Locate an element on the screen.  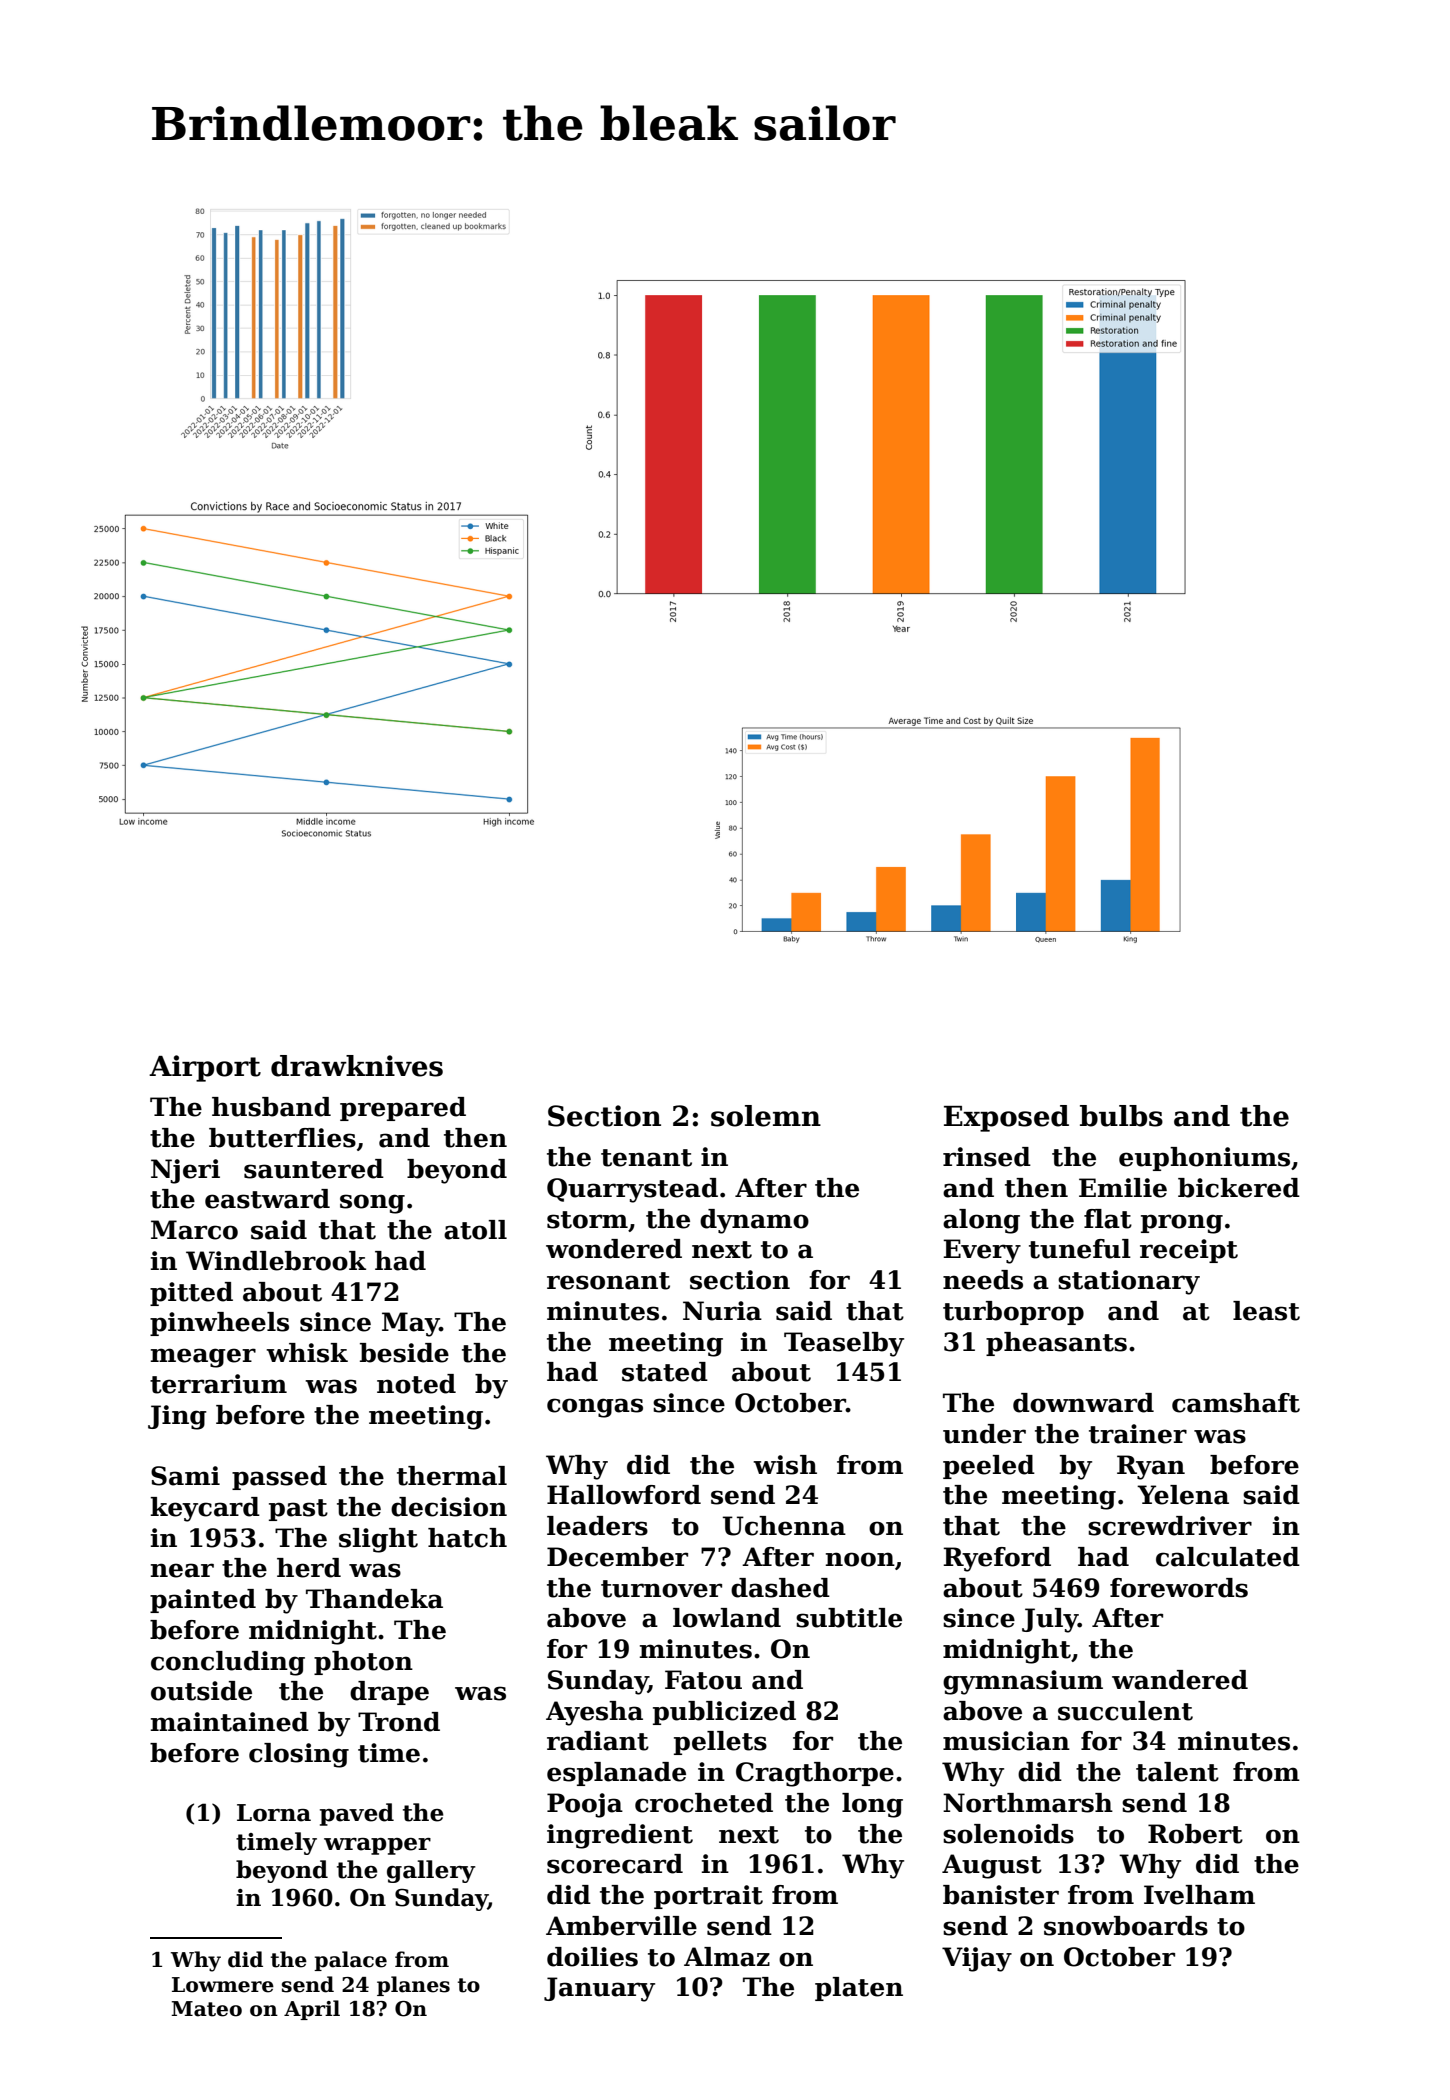
Airport is located at coordinates (205, 1068).
